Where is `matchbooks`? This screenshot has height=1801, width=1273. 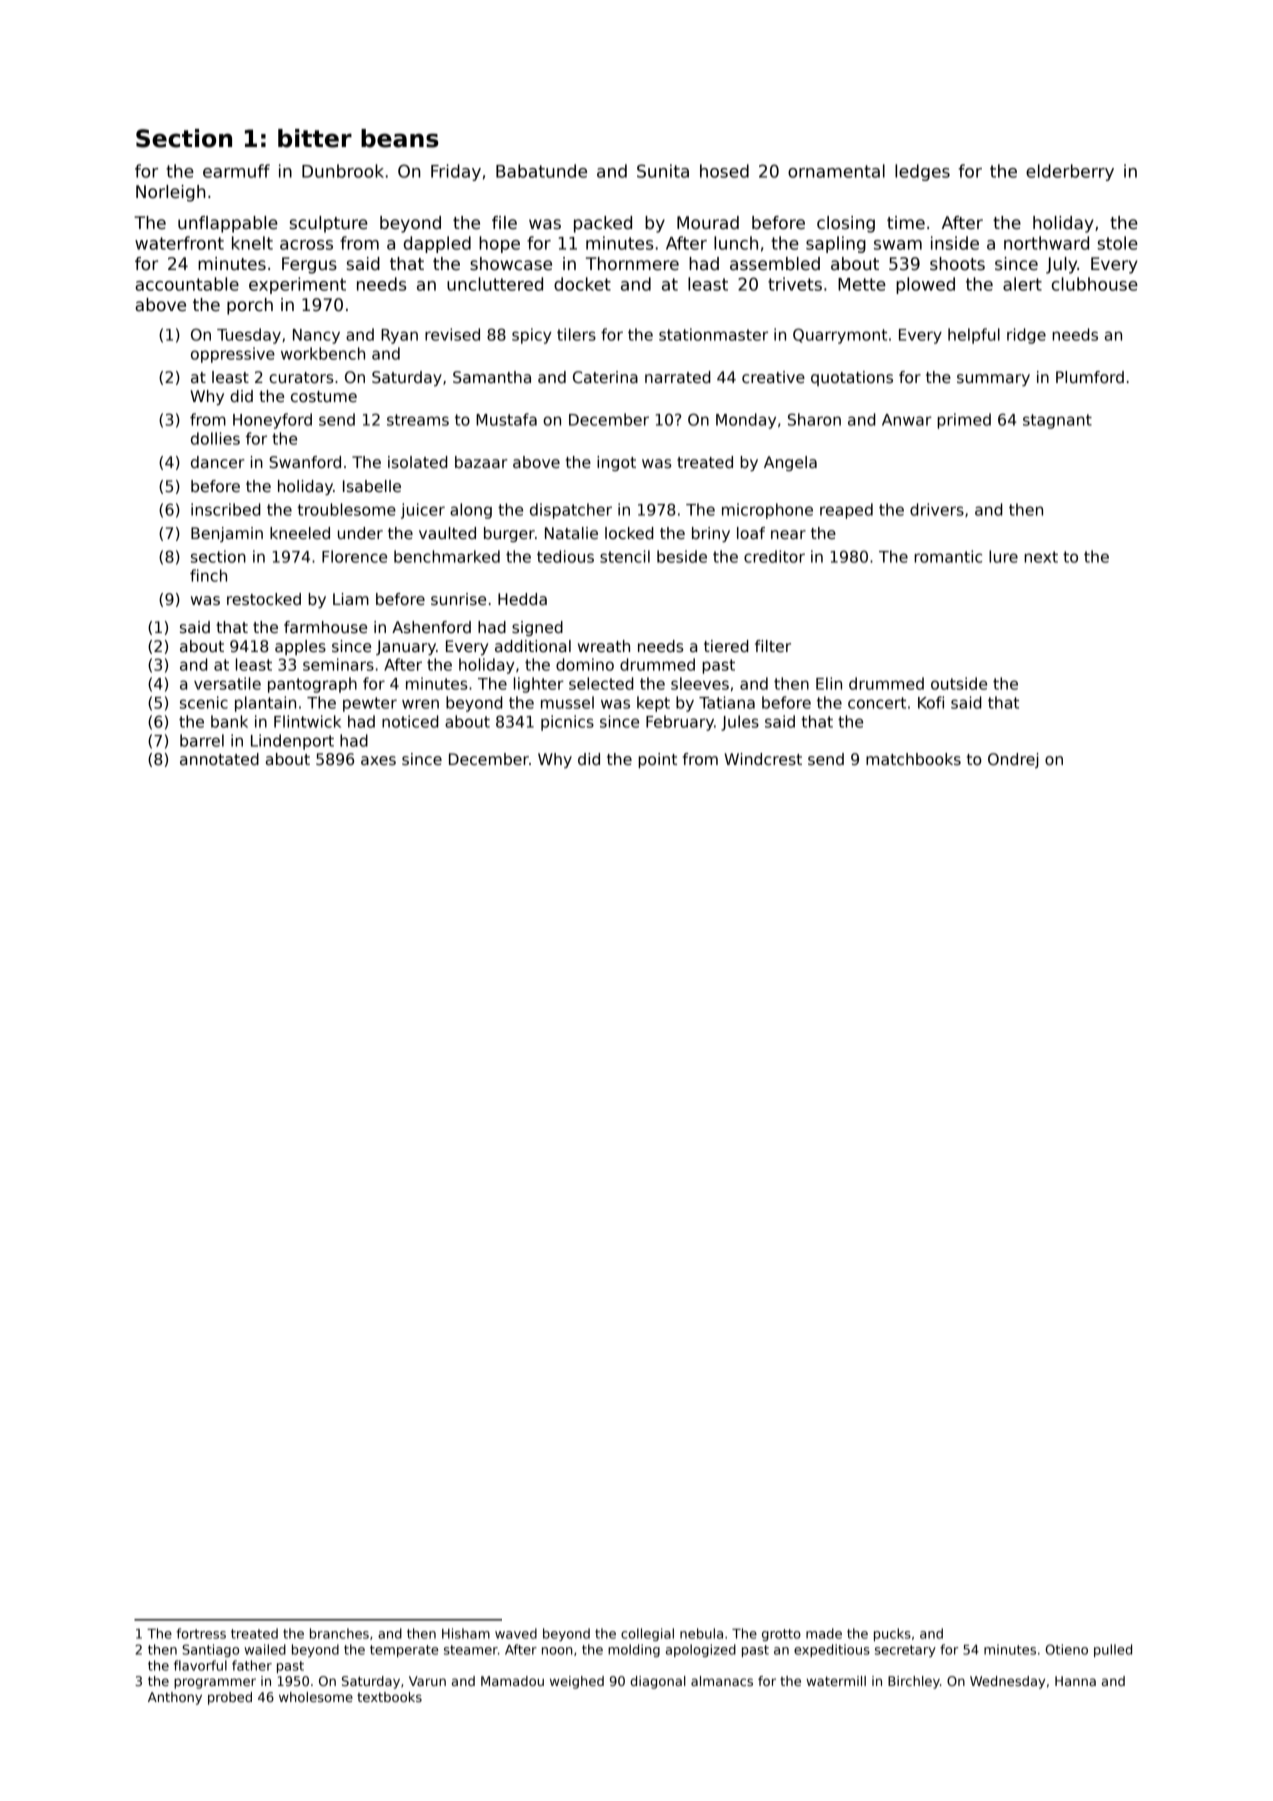
matchbooks is located at coordinates (913, 759).
